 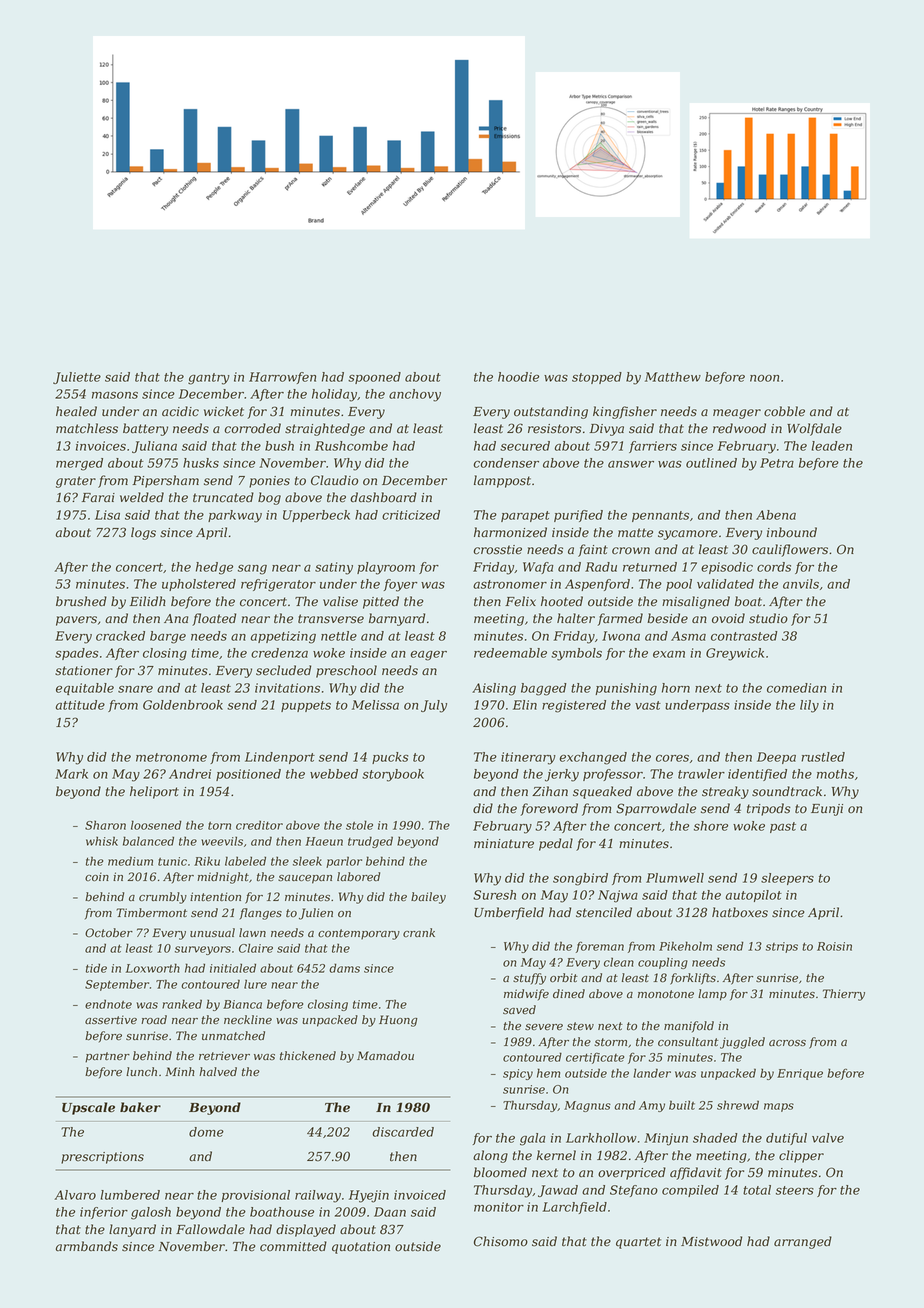 What do you see at coordinates (212, 932) in the screenshot?
I see `unusual` at bounding box center [212, 932].
